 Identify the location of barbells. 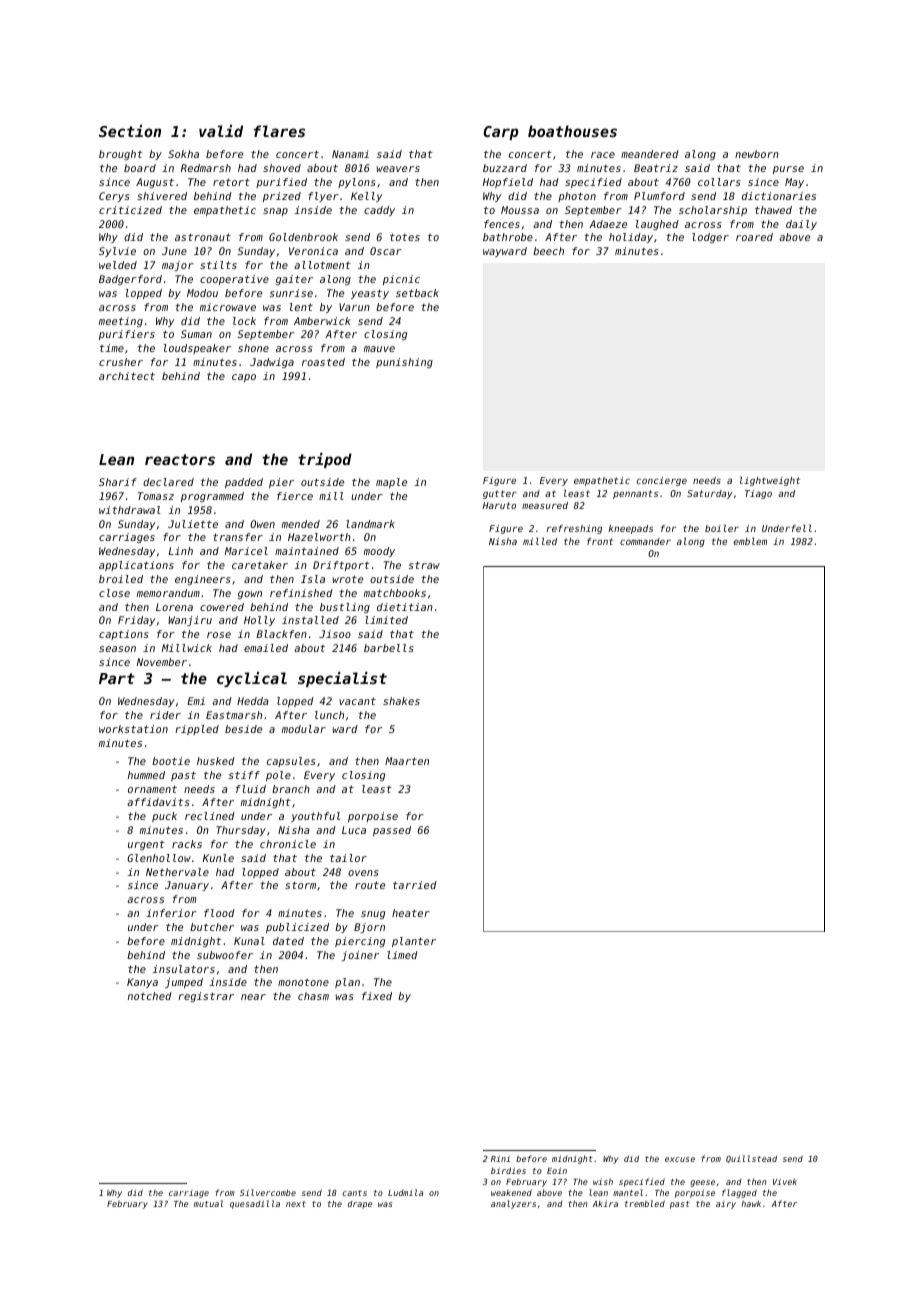
(389, 648).
